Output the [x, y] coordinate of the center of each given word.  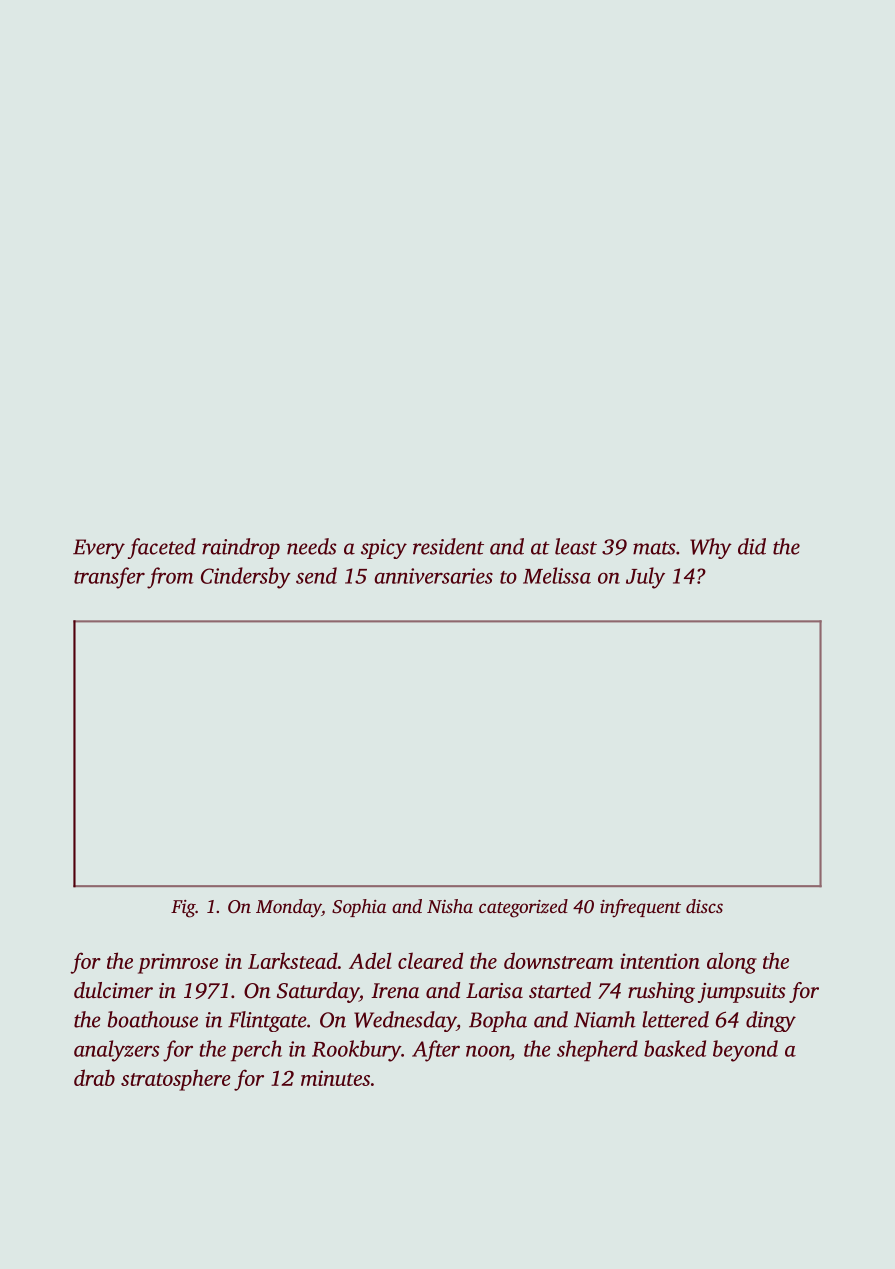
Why [711, 548]
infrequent [640, 908]
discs [704, 906]
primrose [178, 963]
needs [311, 546]
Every [99, 549]
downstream [558, 960]
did [752, 546]
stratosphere [176, 1080]
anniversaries [433, 576]
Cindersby [246, 578]
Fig [183, 909]
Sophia [359, 908]
